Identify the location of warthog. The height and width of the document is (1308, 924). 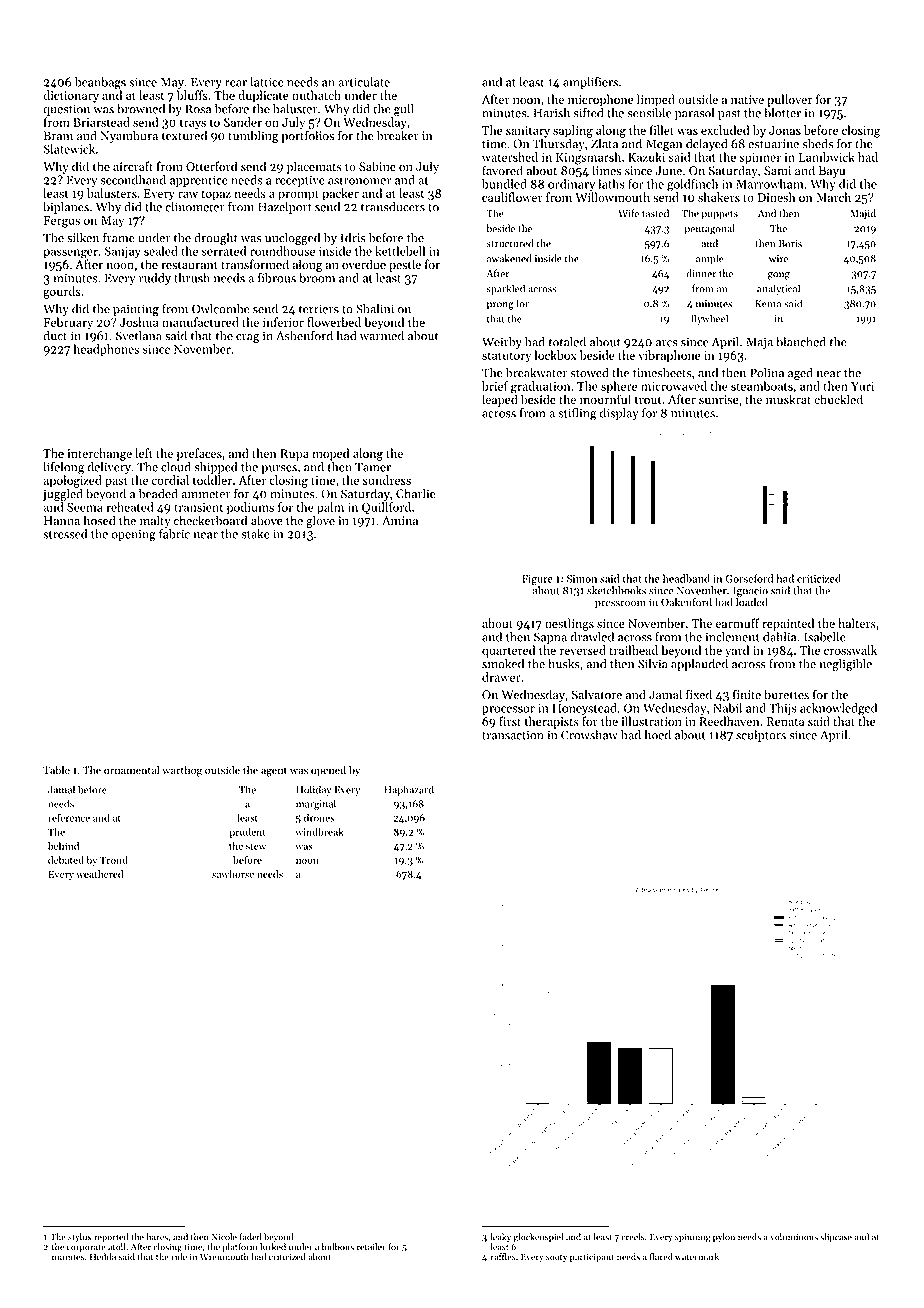
(182, 771).
